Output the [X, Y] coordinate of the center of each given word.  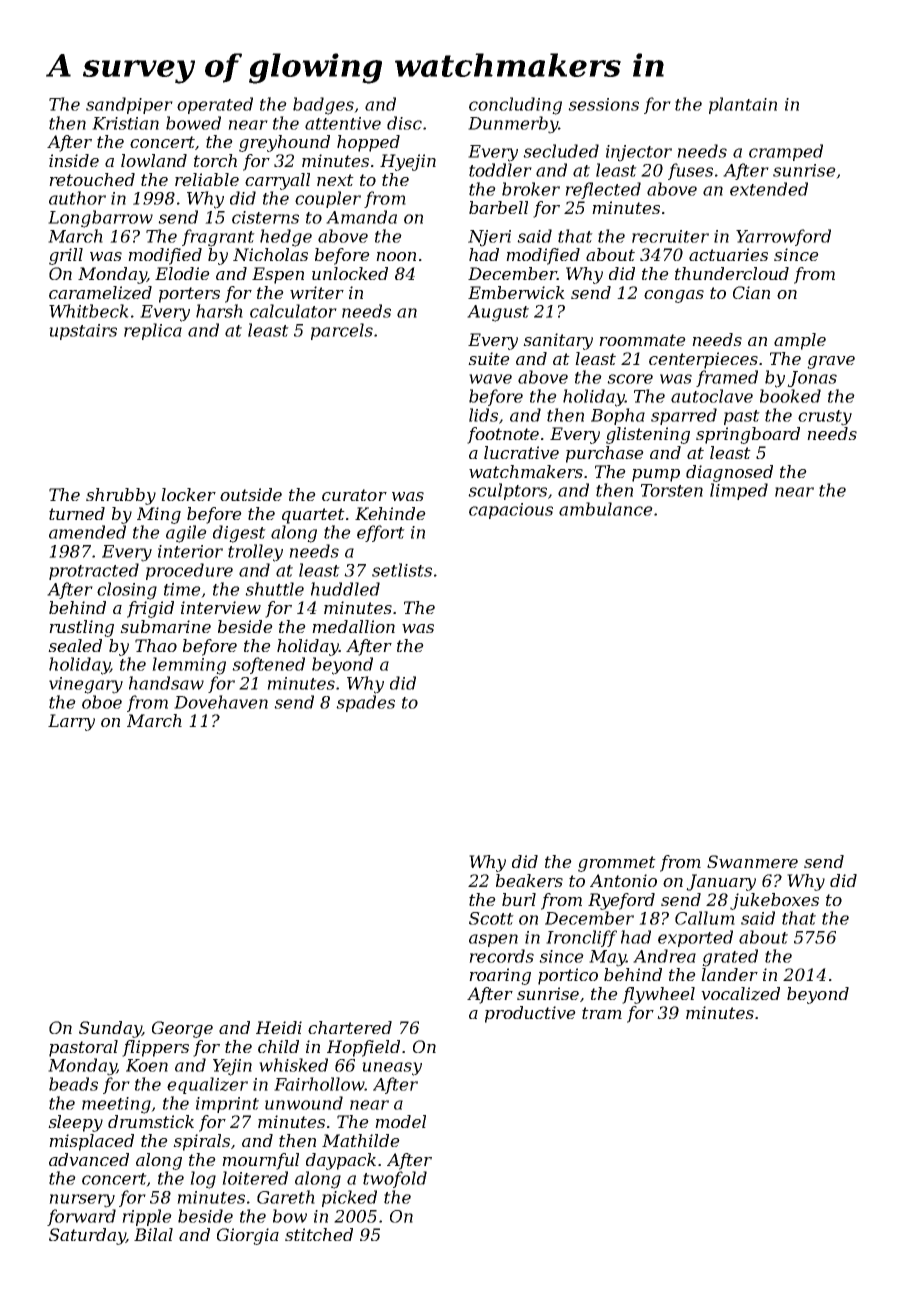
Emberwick [516, 292]
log [203, 1180]
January [721, 882]
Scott [491, 918]
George [182, 1029]
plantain [743, 105]
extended [769, 189]
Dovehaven [221, 702]
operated [215, 105]
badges [323, 106]
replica [153, 331]
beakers [529, 880]
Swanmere [752, 861]
